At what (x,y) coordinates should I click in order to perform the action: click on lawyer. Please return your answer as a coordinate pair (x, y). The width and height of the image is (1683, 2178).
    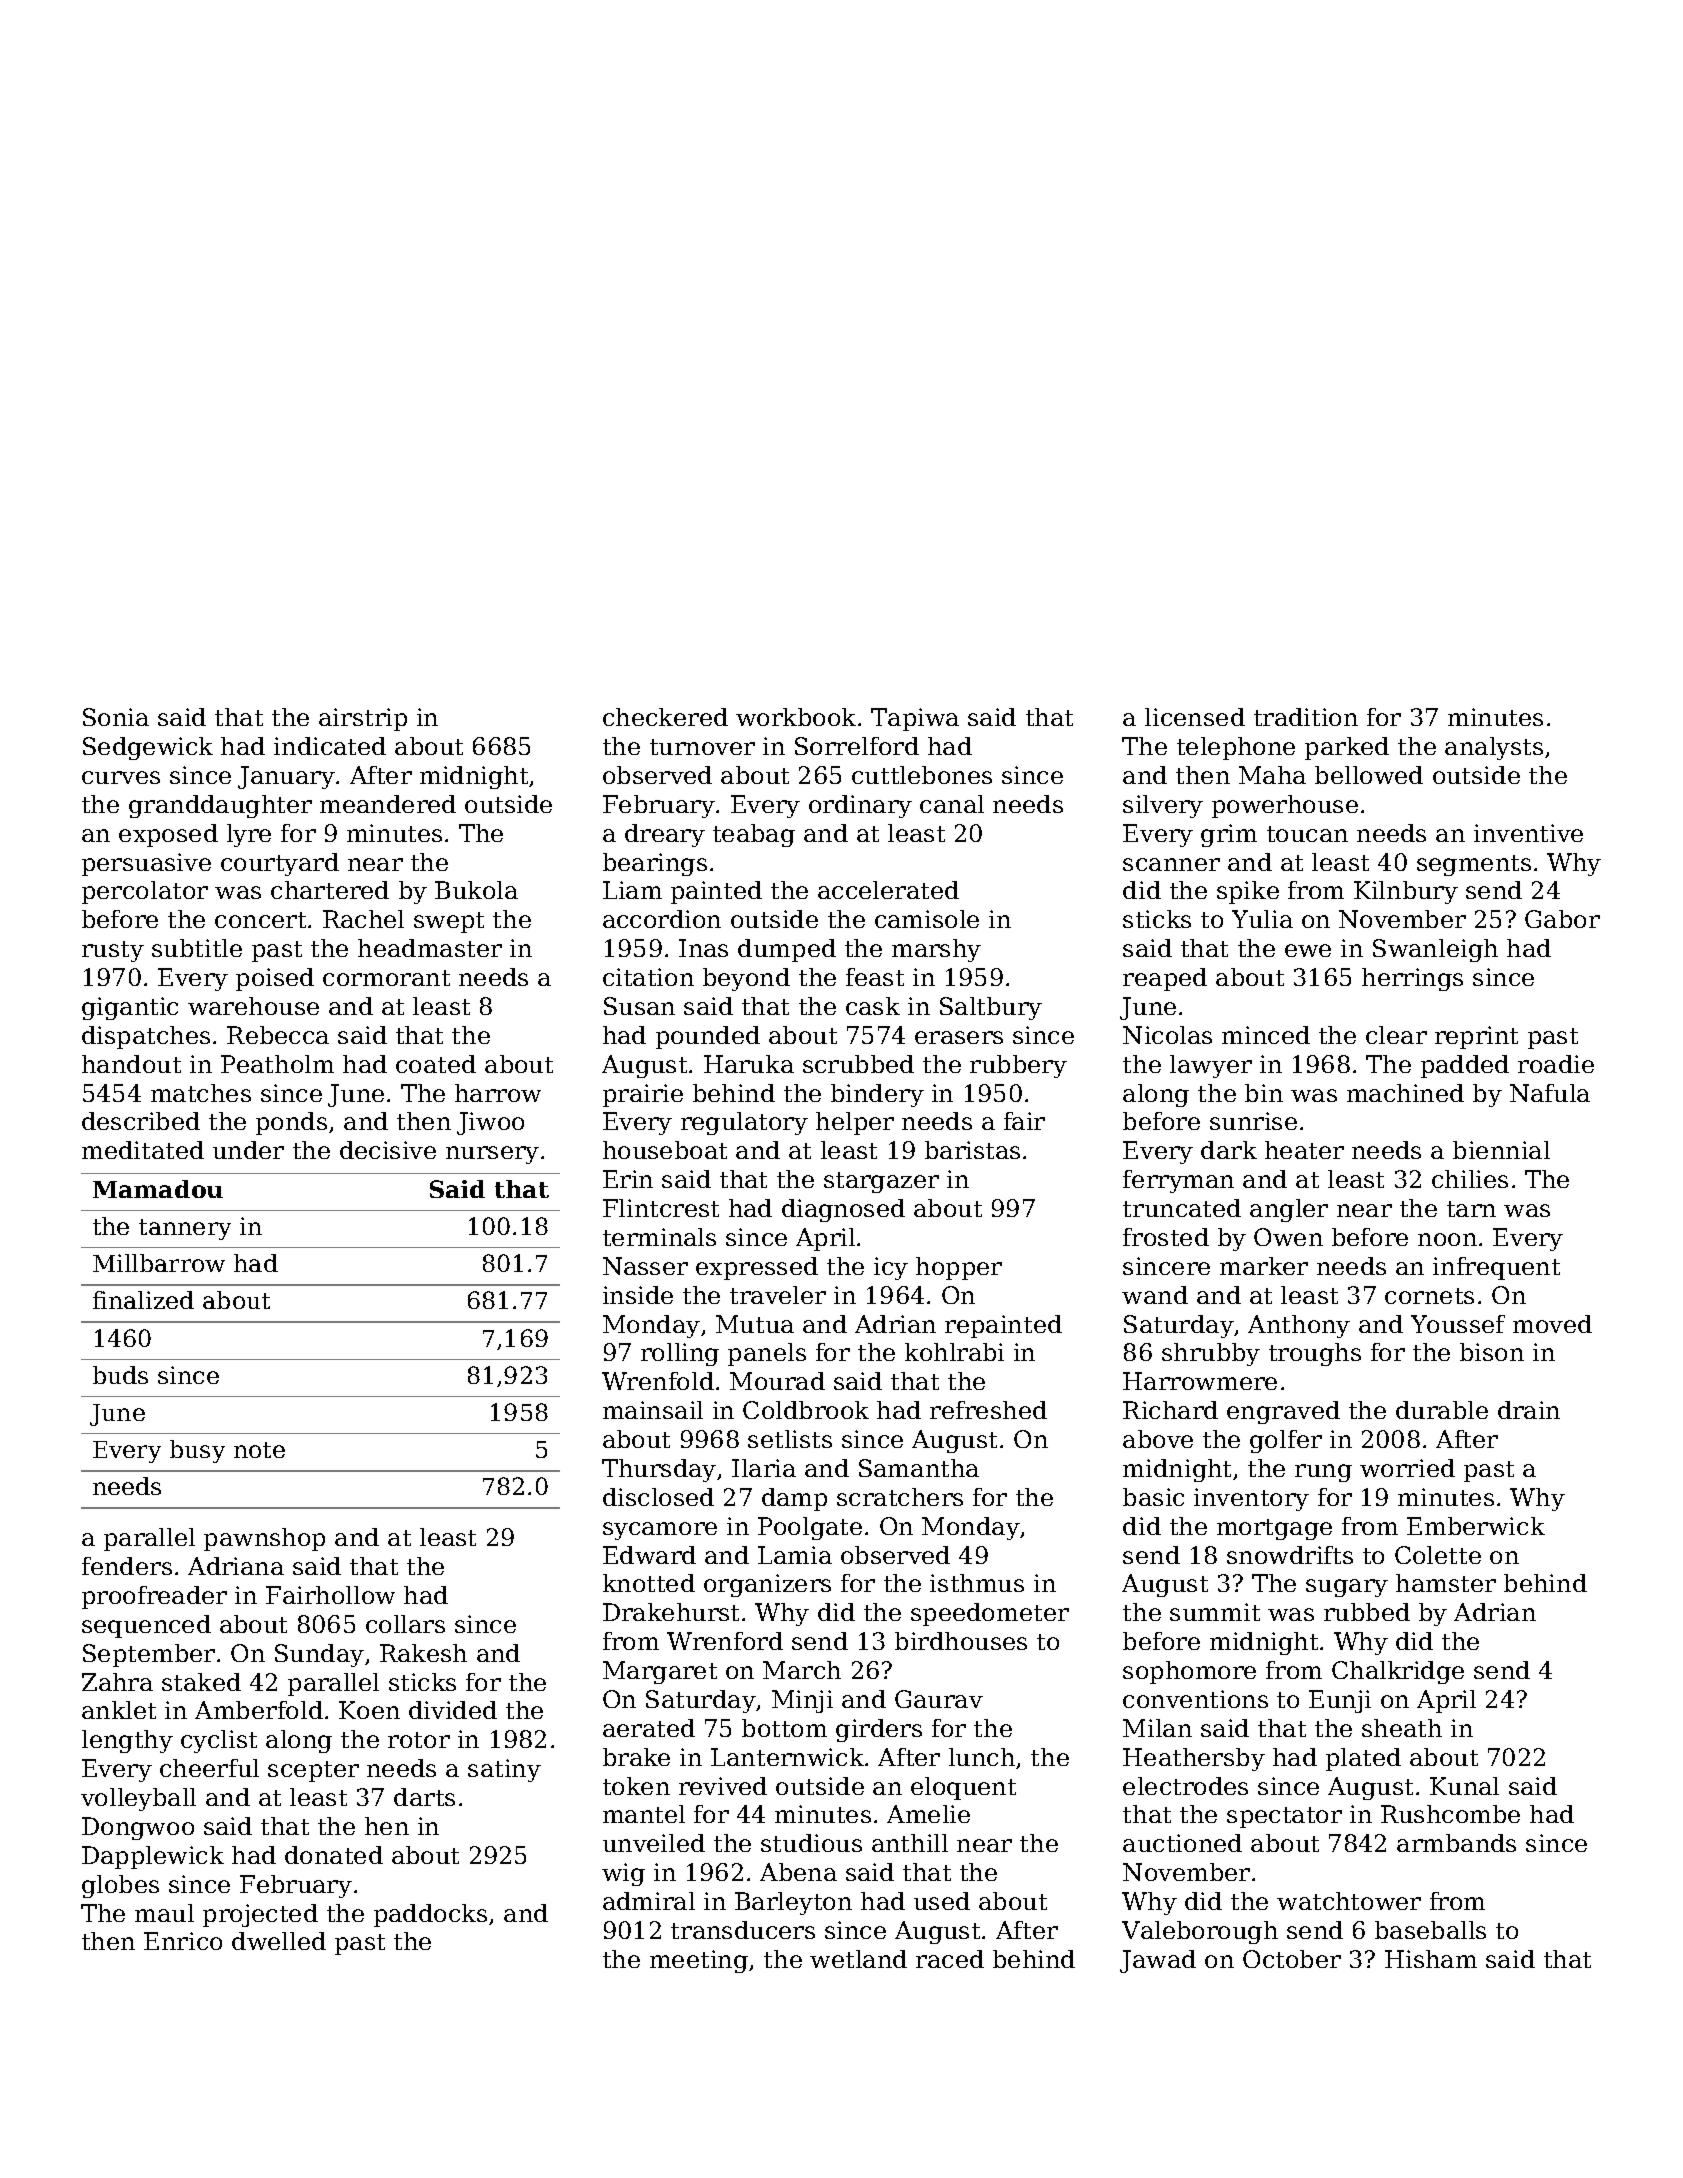
    Looking at the image, I should click on (1211, 1066).
